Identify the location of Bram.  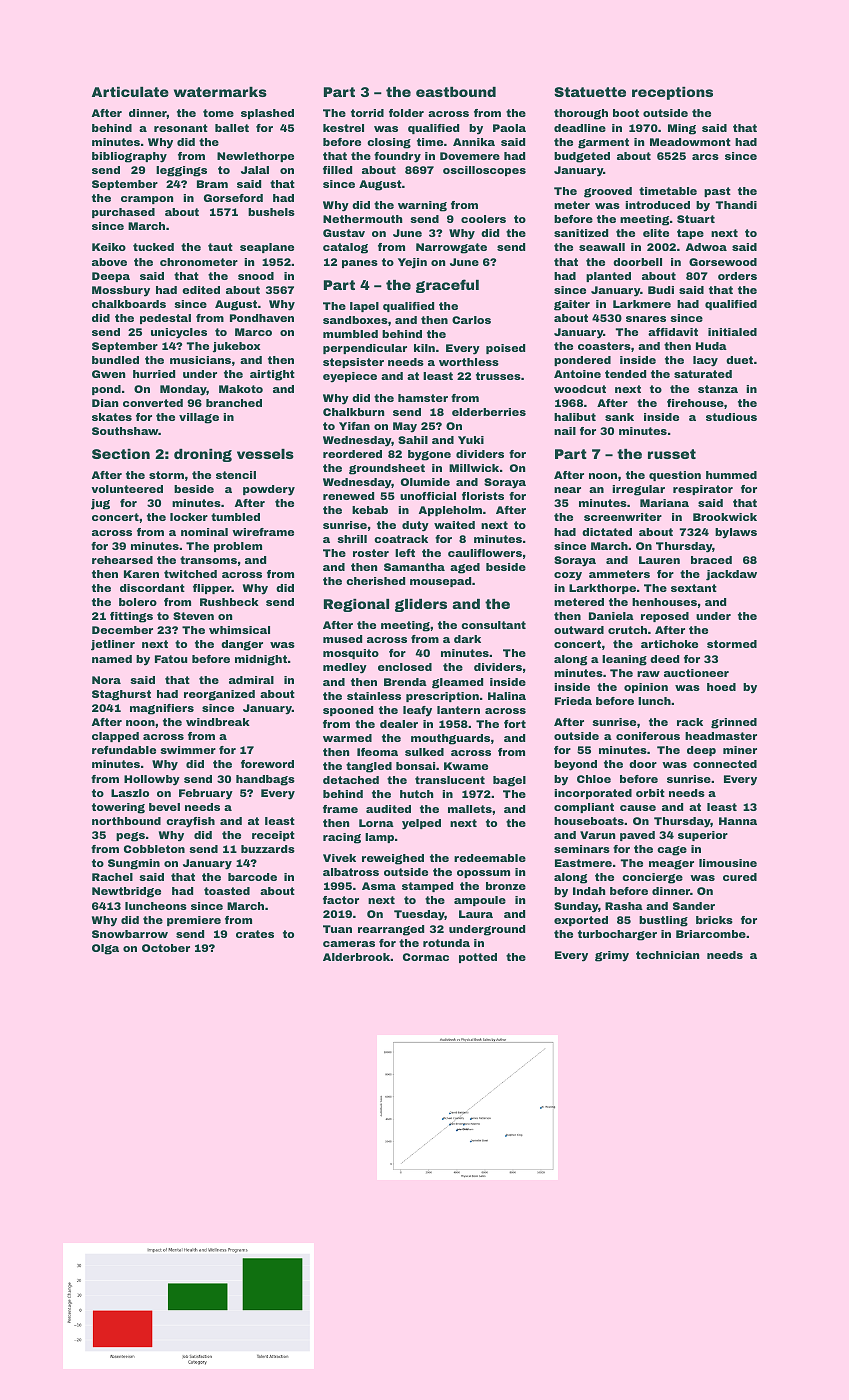
(212, 184).
